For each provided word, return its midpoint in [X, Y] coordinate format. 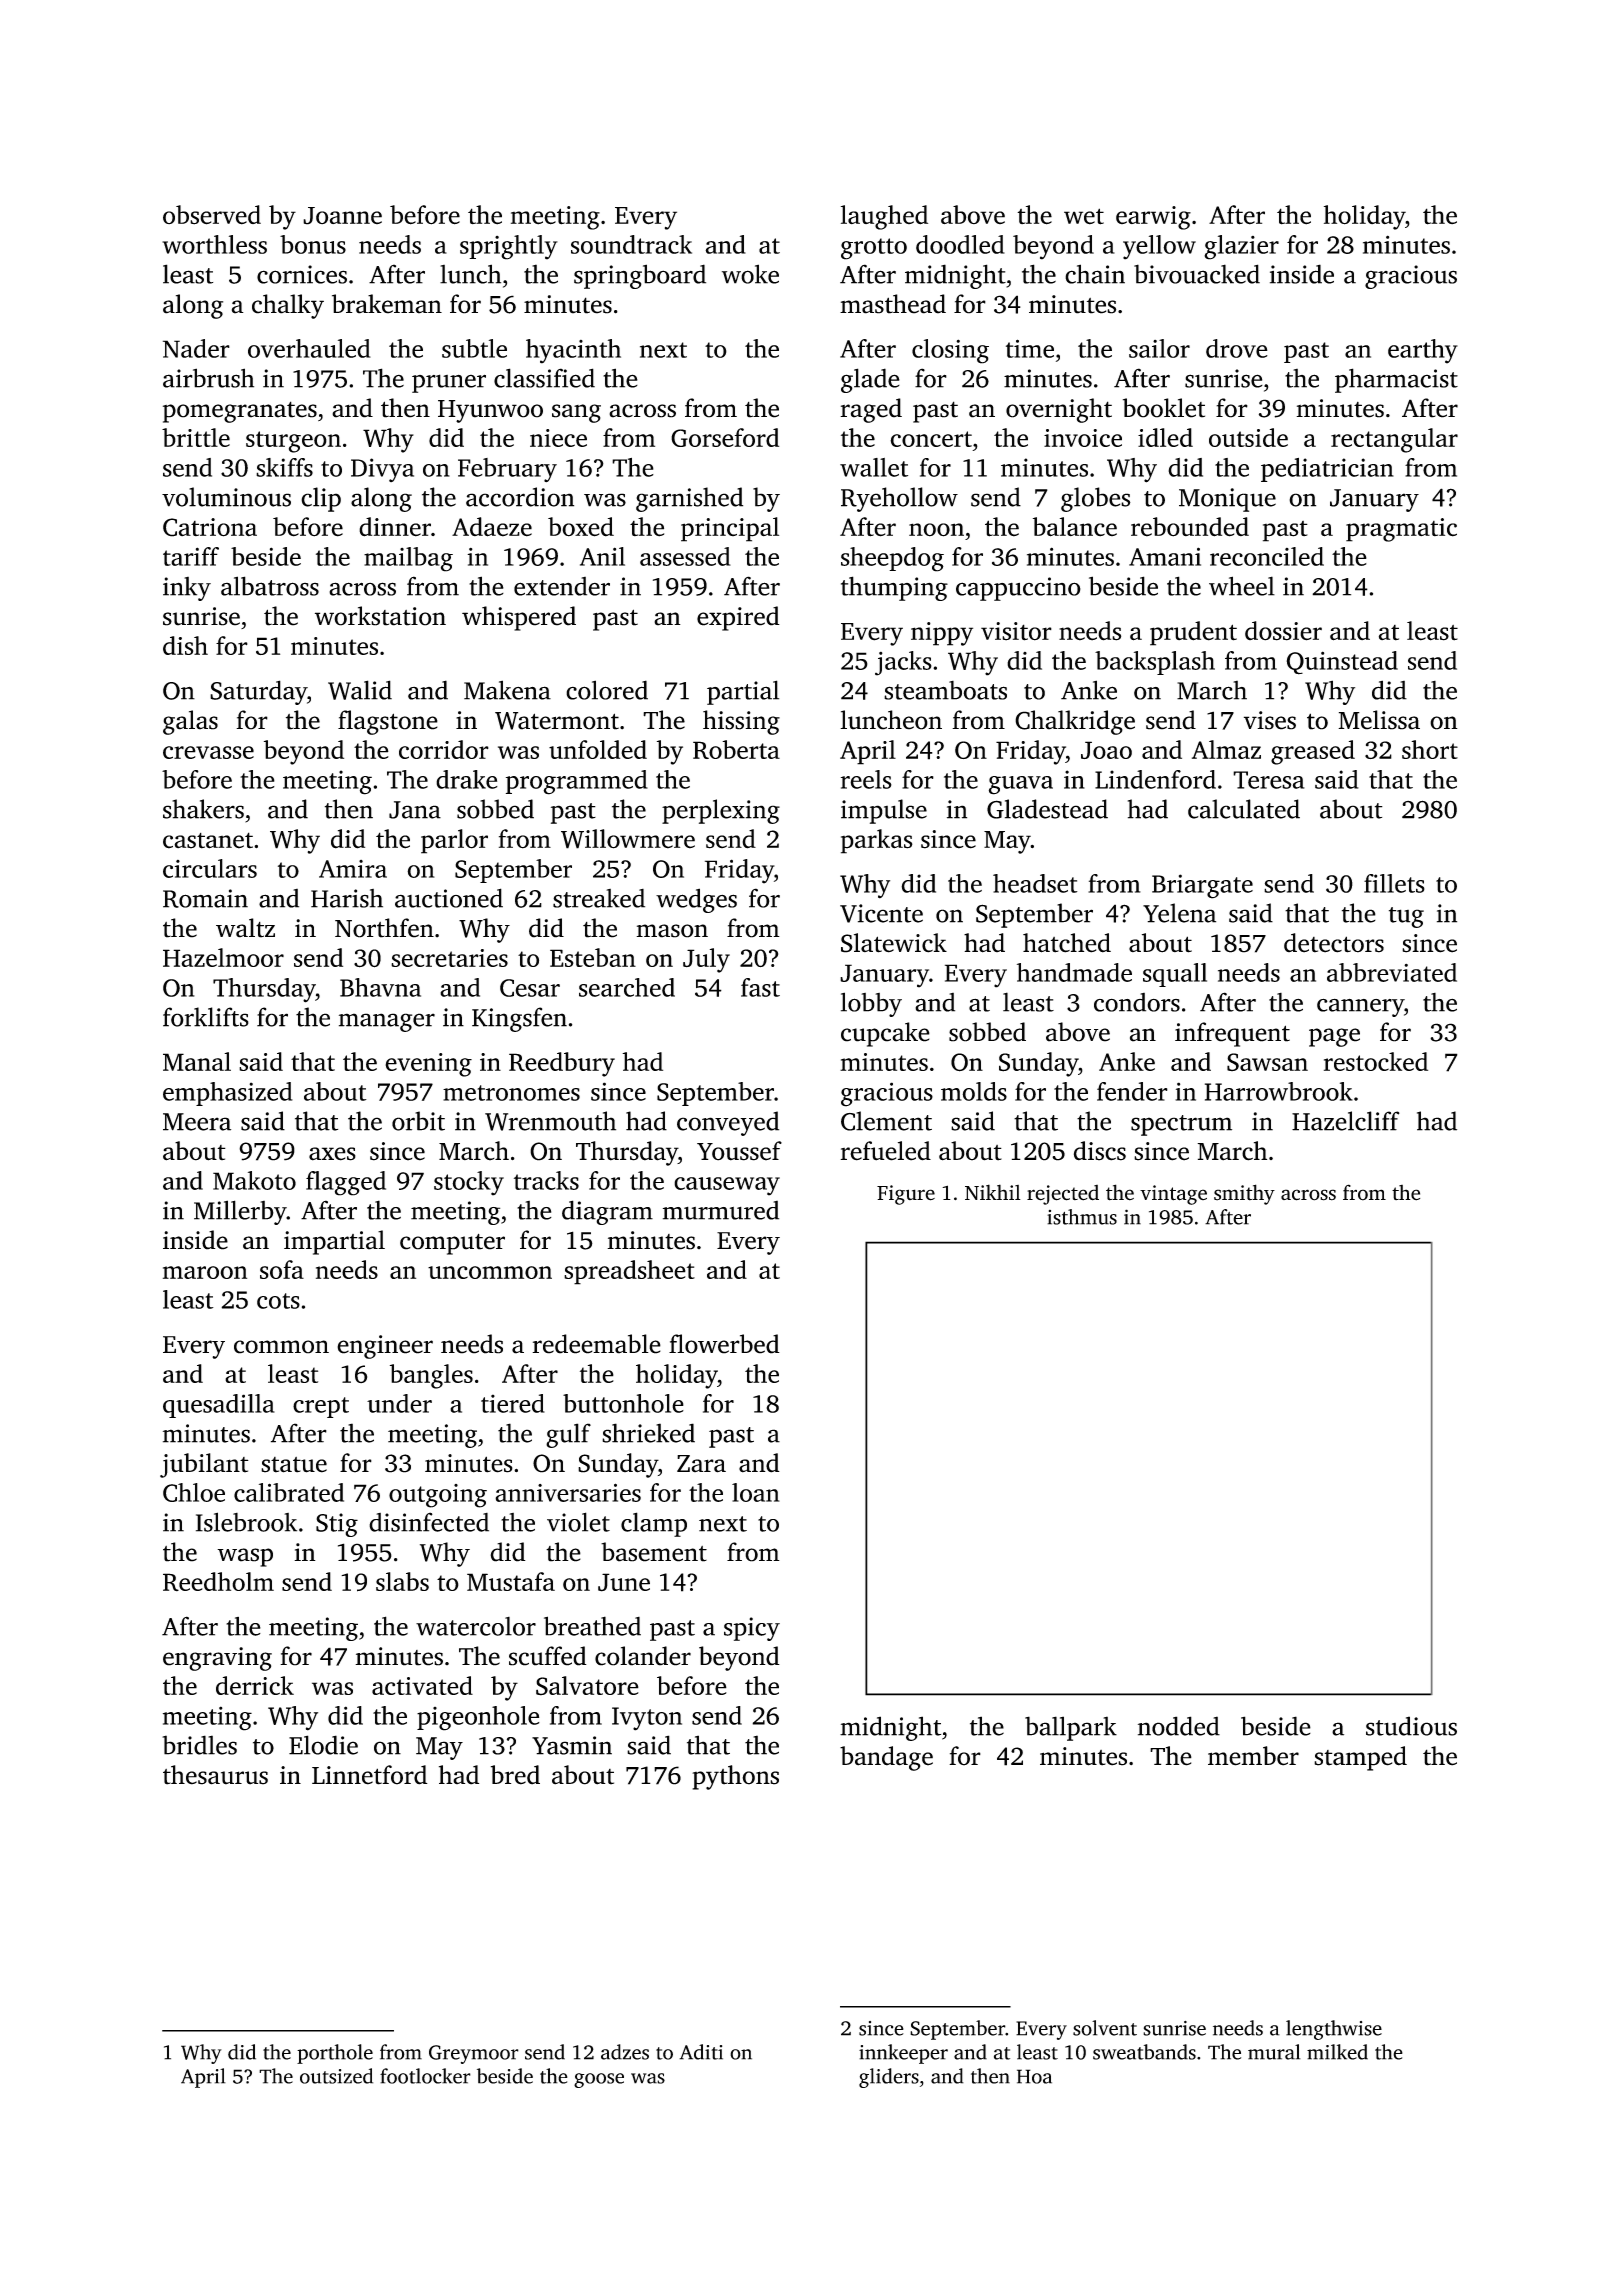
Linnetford [370, 1775]
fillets [1394, 883]
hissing [741, 722]
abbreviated [1392, 972]
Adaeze [492, 527]
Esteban [593, 957]
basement [654, 1552]
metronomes [511, 1093]
